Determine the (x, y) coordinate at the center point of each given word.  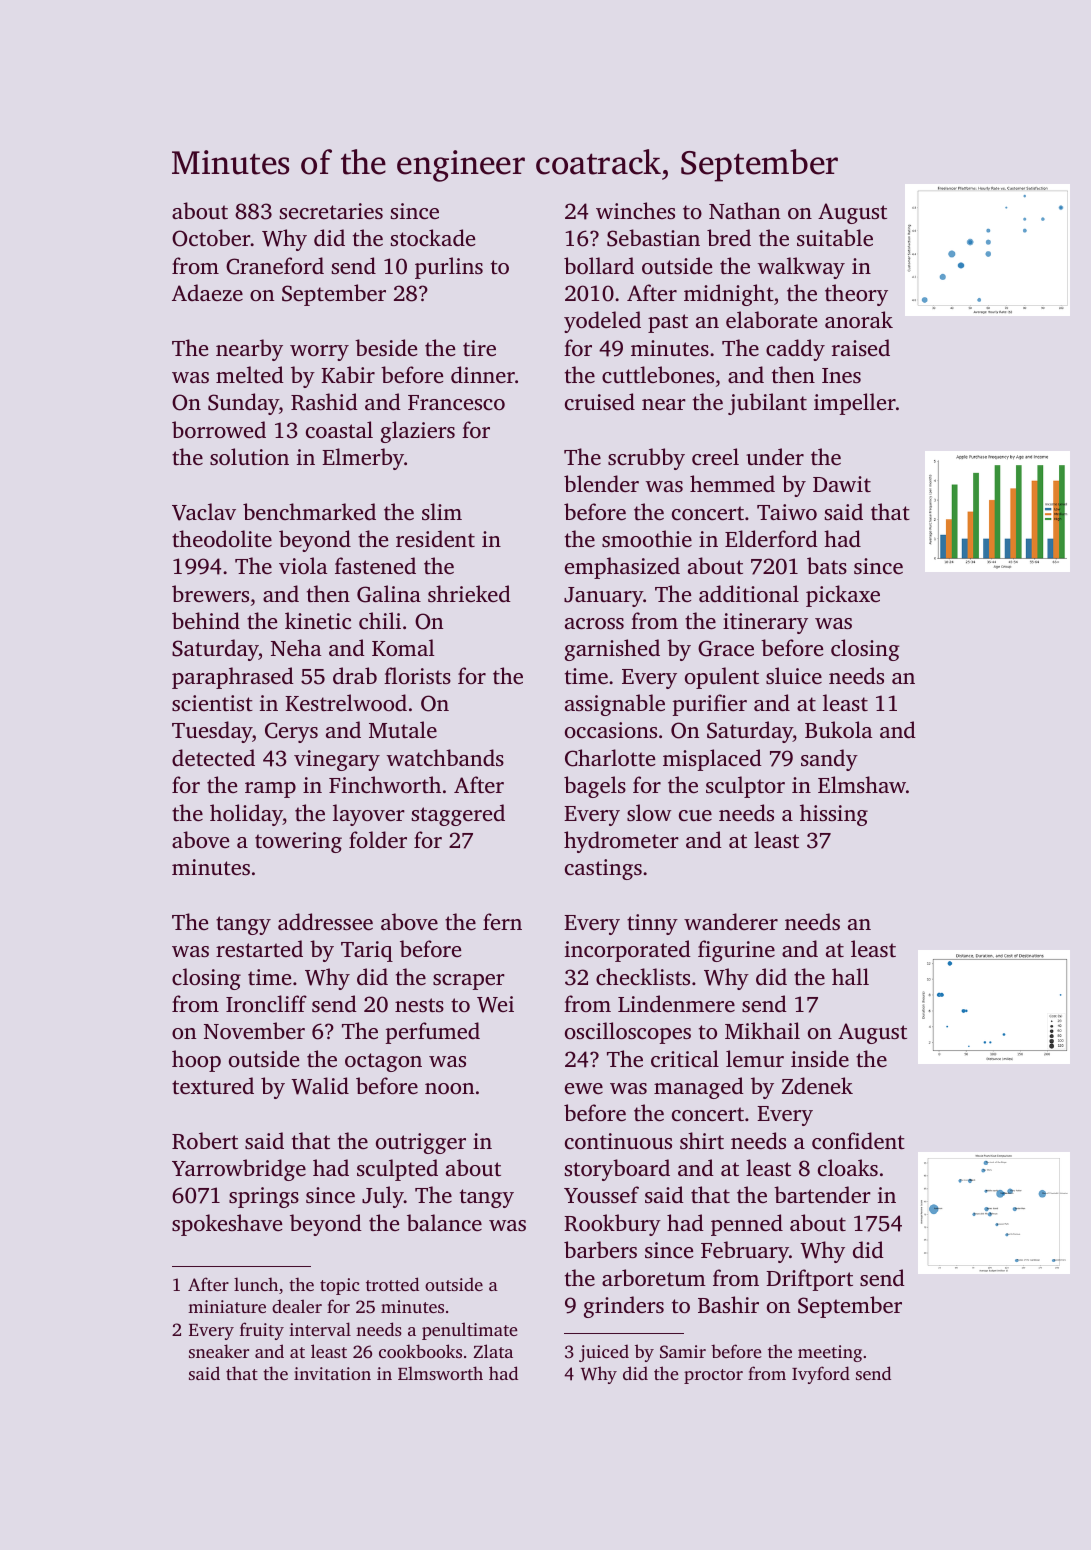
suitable (835, 237)
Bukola (838, 729)
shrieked (469, 593)
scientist (212, 703)
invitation (332, 1373)
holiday (246, 815)
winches (635, 210)
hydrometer (621, 842)
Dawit (842, 484)
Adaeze (207, 292)
